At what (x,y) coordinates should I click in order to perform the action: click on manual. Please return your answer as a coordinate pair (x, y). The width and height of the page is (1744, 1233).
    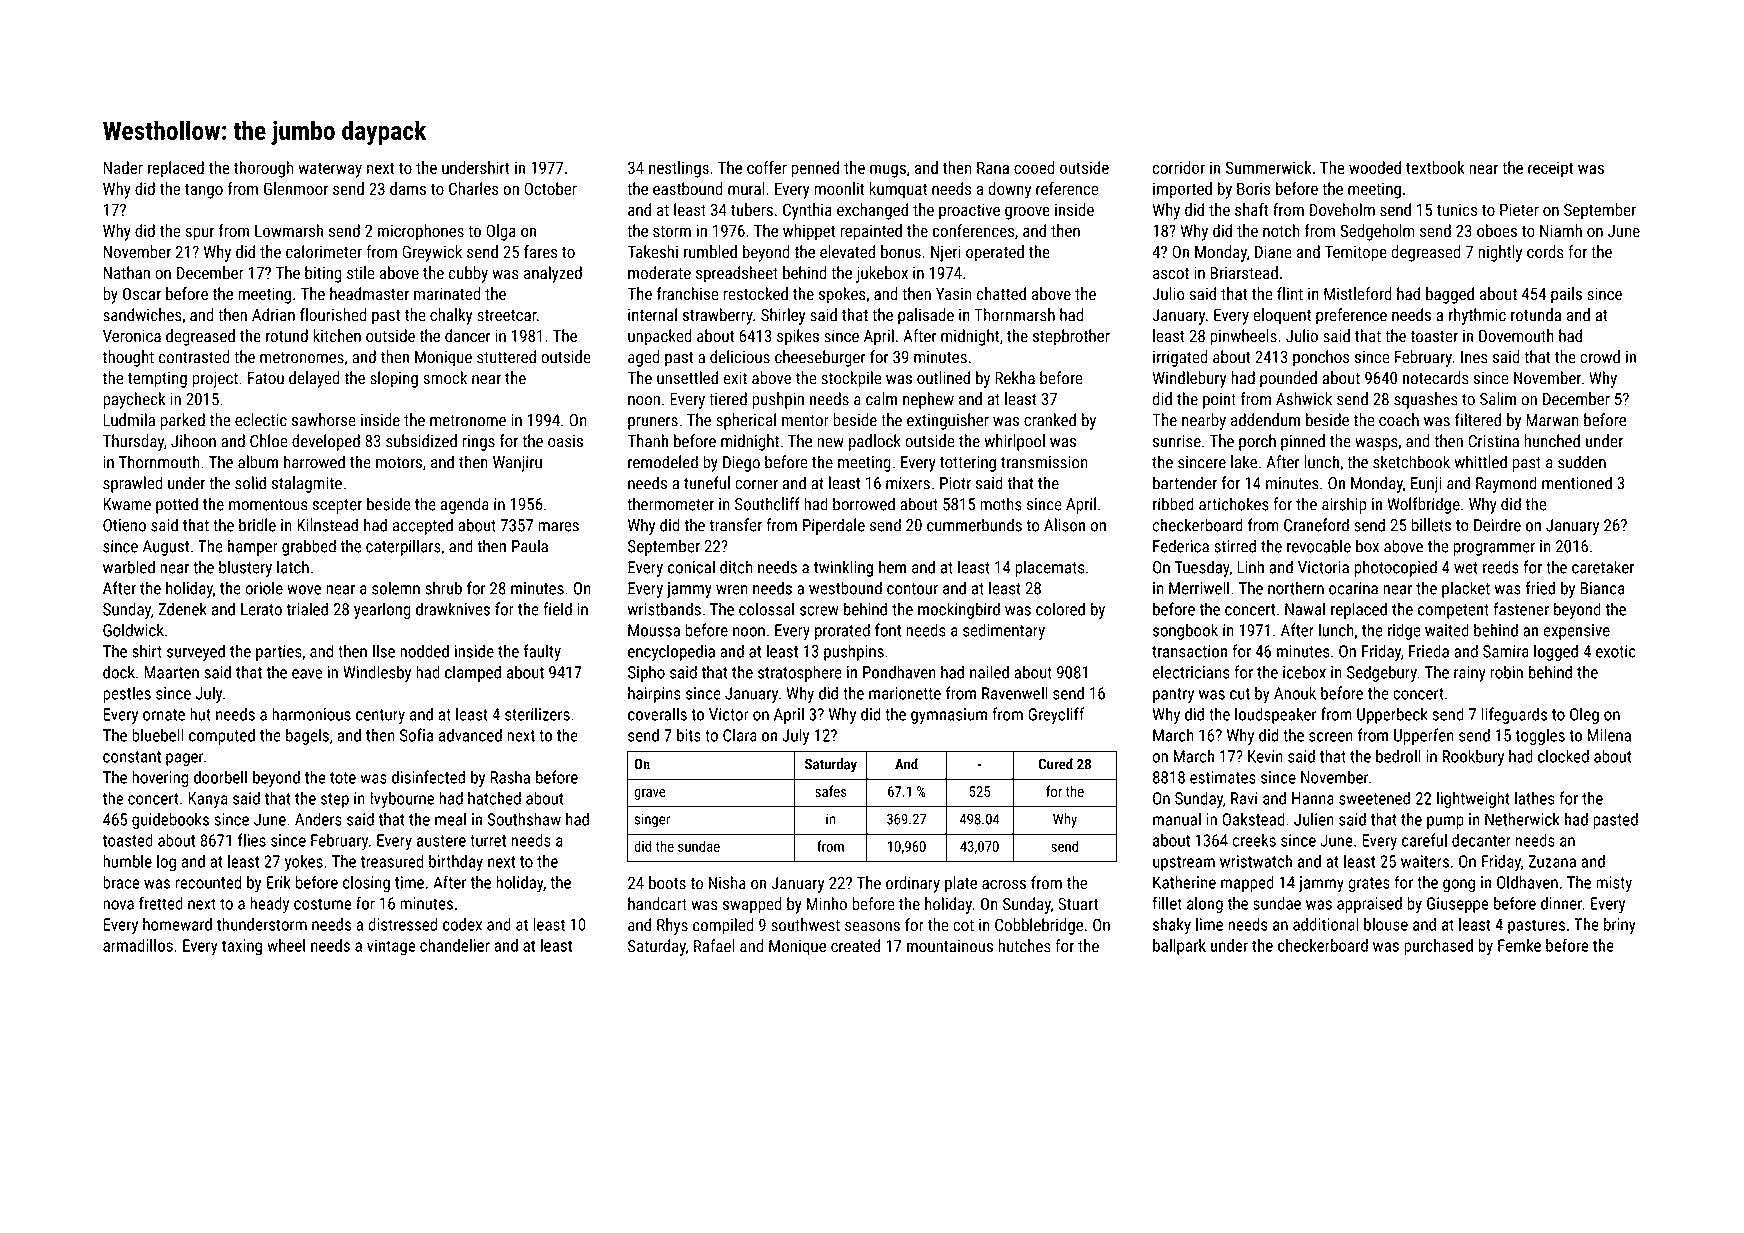
    Looking at the image, I should click on (1177, 819).
